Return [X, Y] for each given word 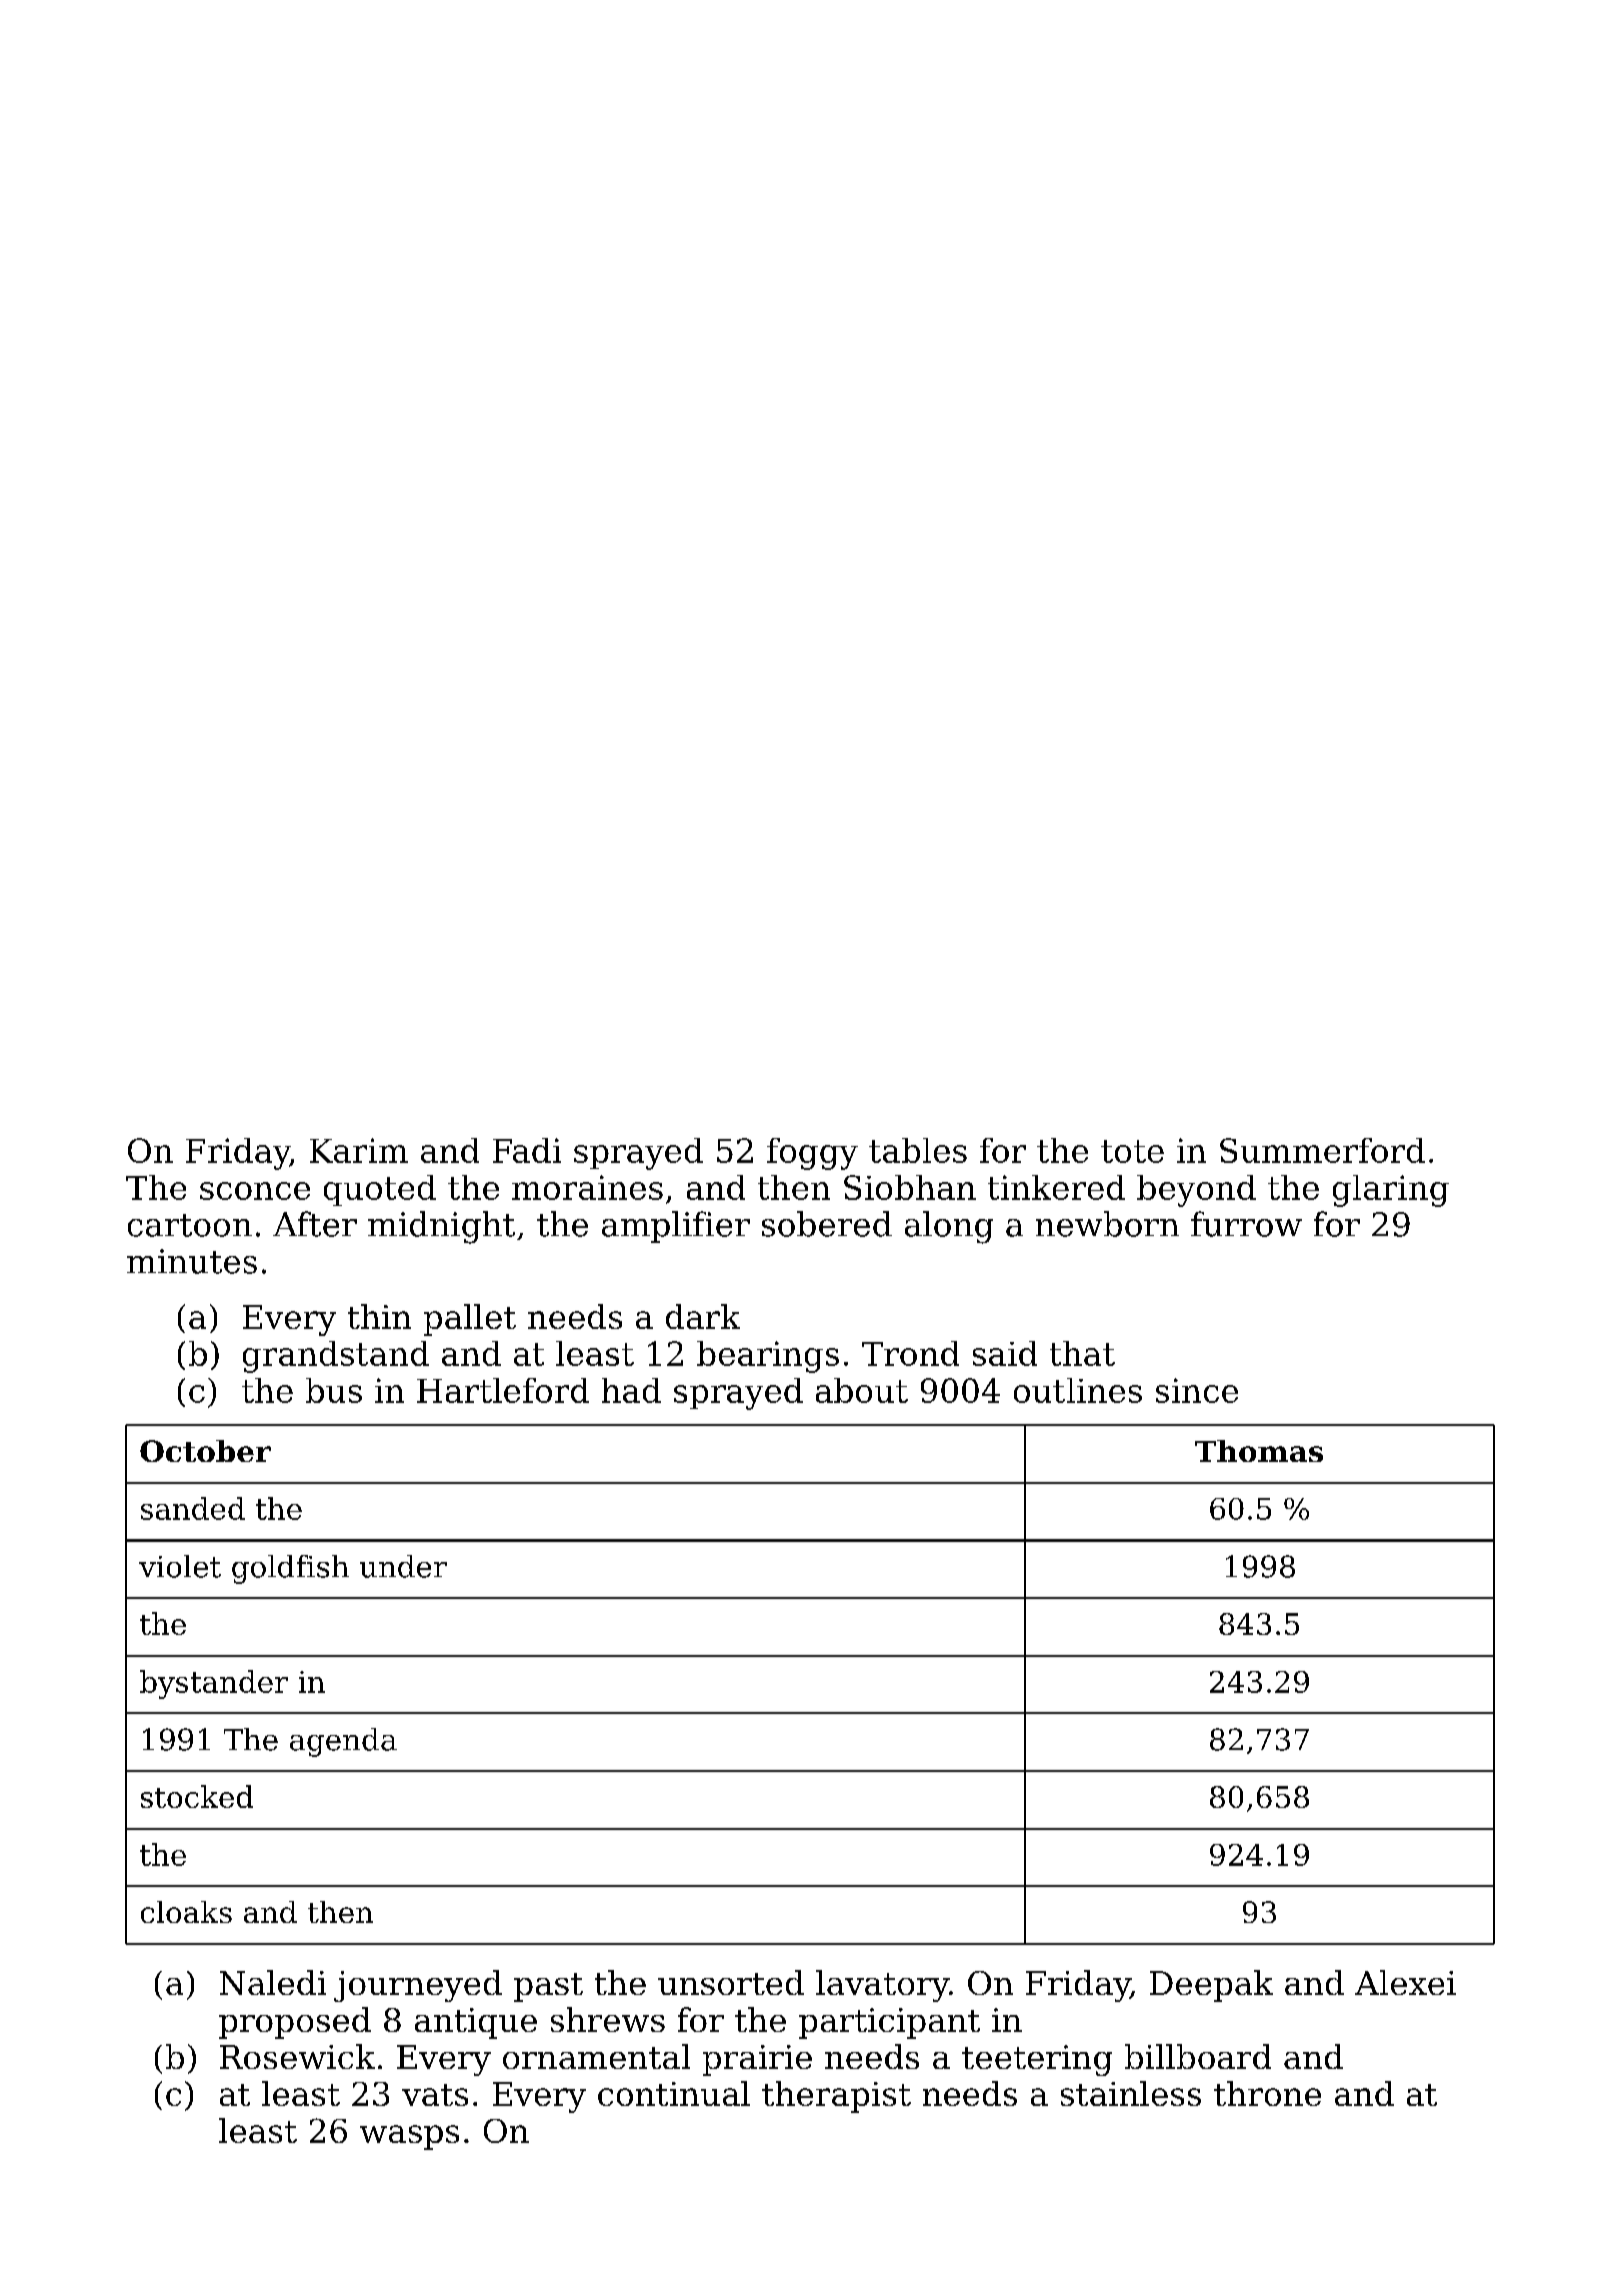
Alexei [1405, 1982]
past [548, 1987]
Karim [359, 1150]
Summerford [1322, 1150]
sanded [193, 1508]
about [862, 1390]
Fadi [527, 1150]
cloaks [186, 1912]
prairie [757, 2060]
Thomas [1259, 1451]
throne [1267, 2093]
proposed [295, 2023]
